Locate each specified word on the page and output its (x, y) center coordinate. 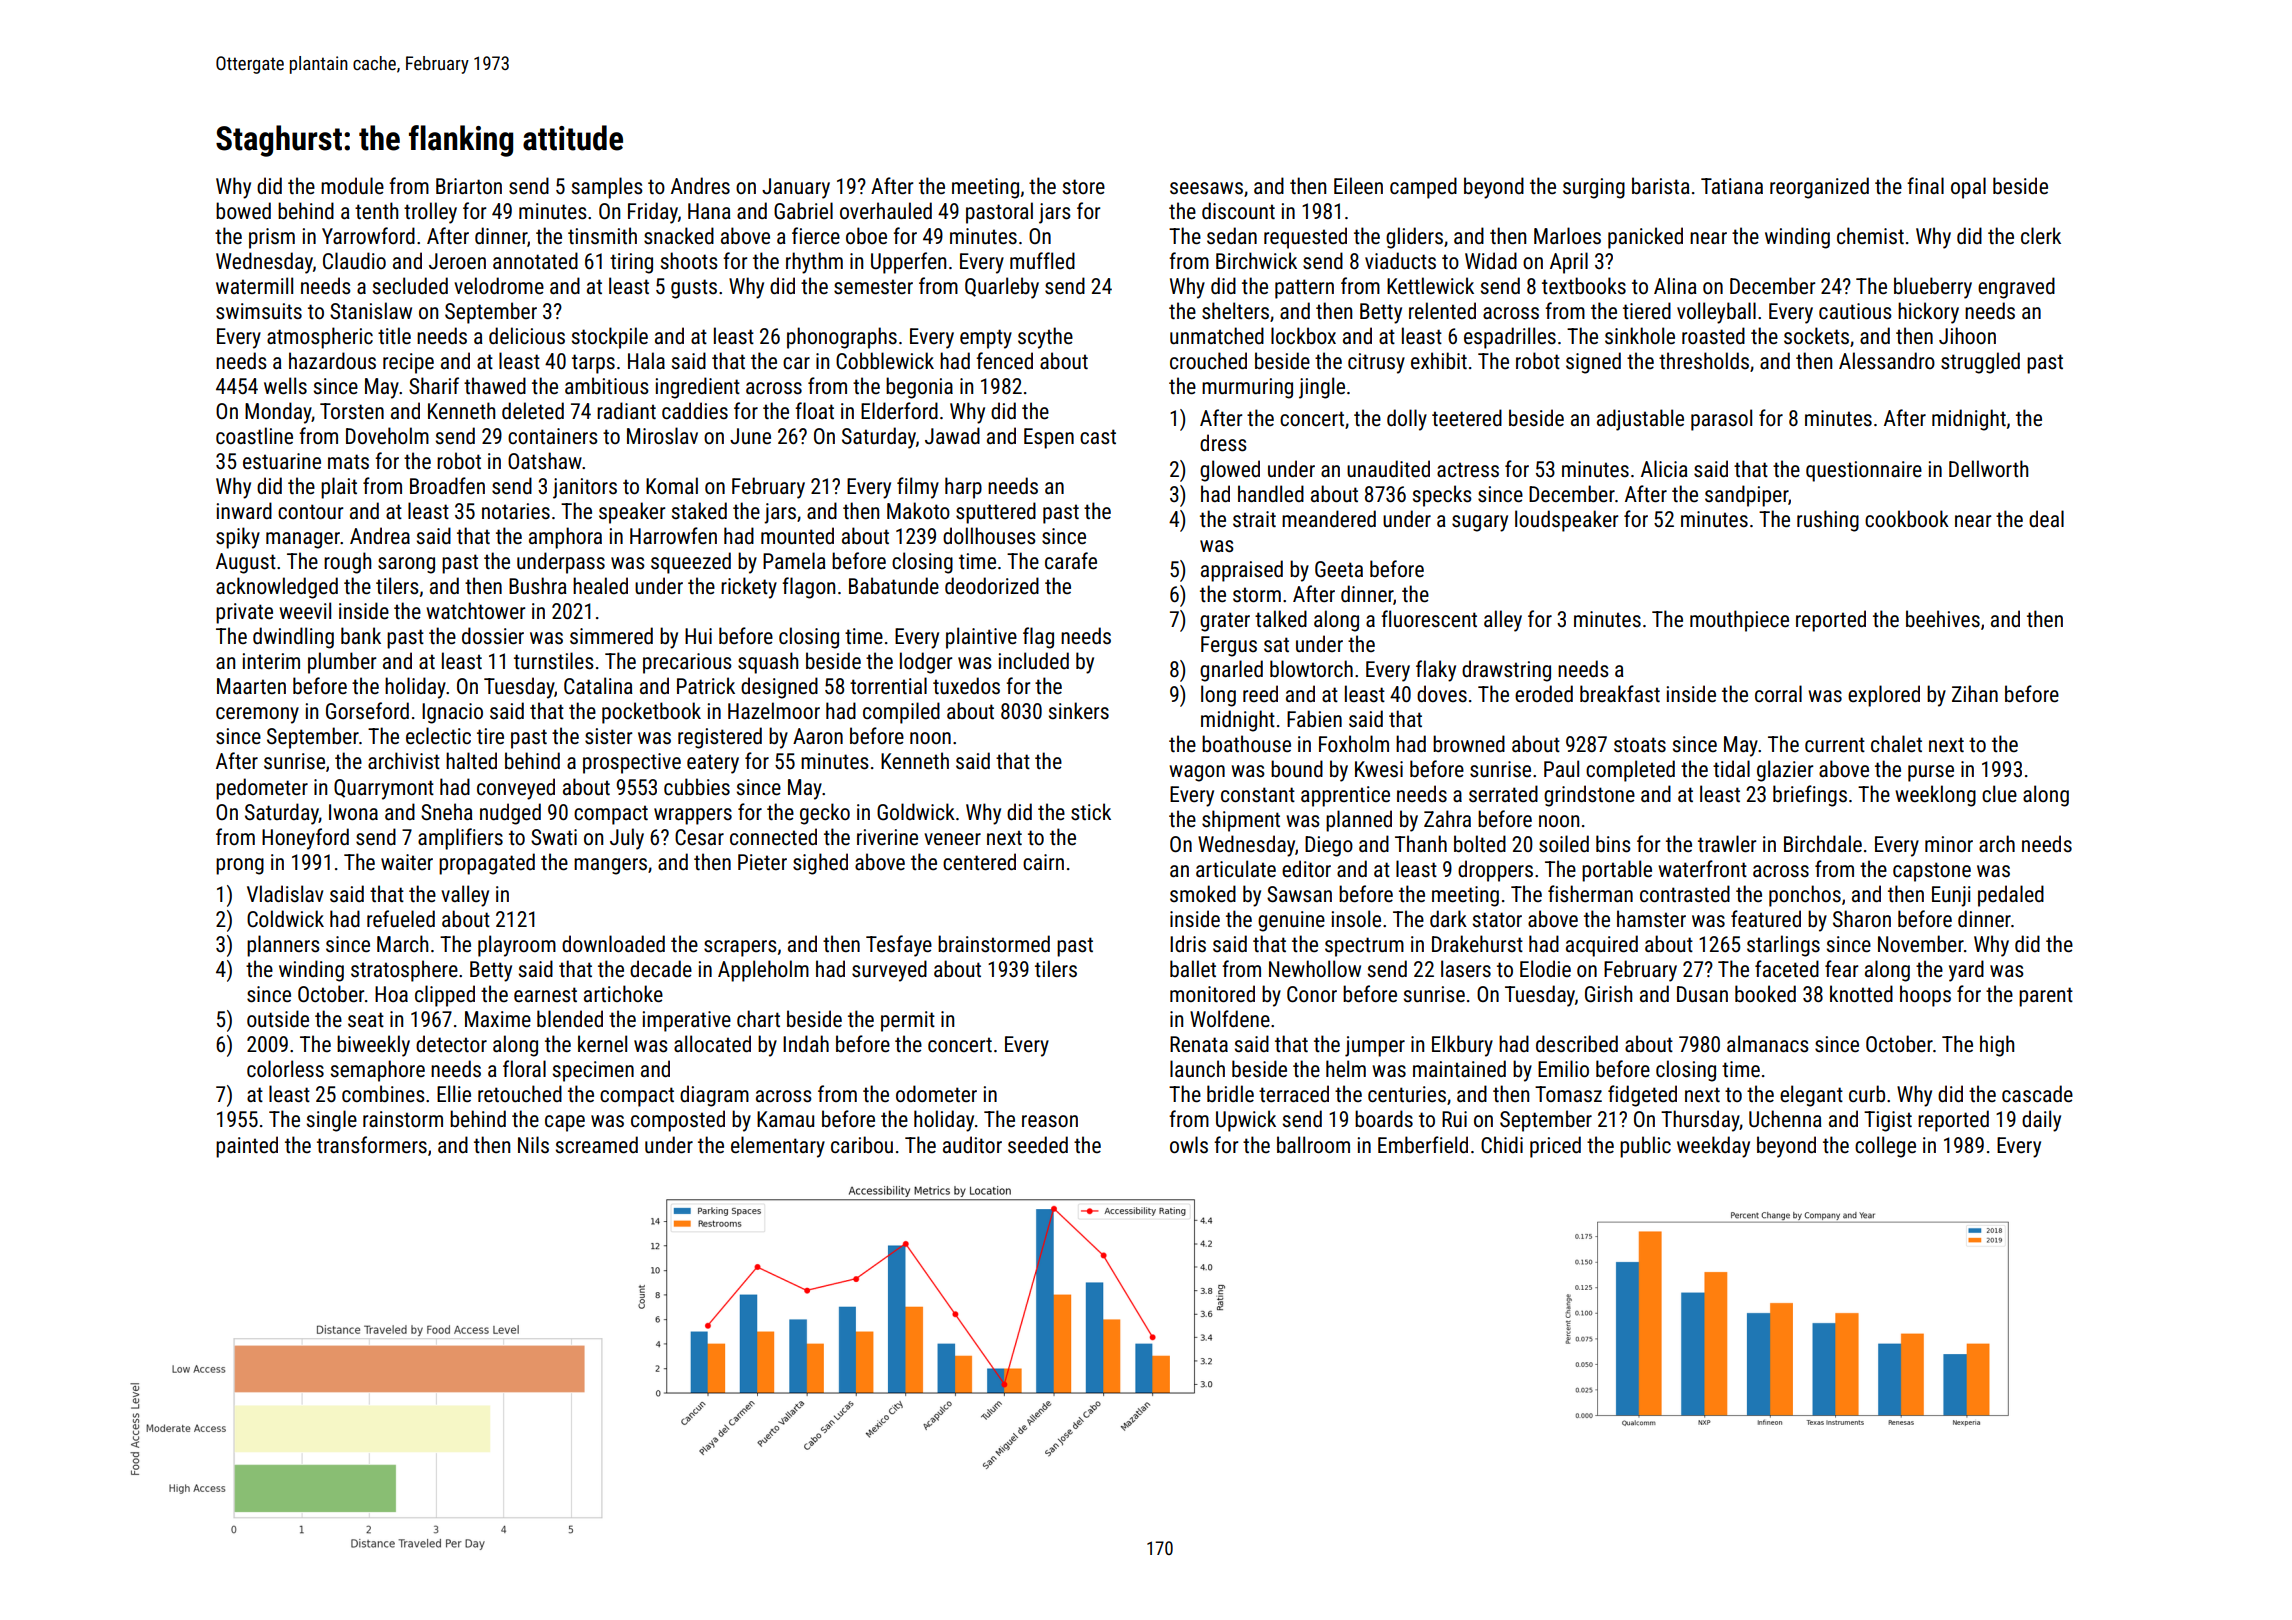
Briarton (469, 186)
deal (2046, 518)
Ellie (454, 1093)
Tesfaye (899, 946)
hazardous (332, 361)
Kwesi (1379, 769)
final (1925, 185)
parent (2046, 997)
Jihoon (1967, 335)
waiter (407, 862)
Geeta (1339, 569)
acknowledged (277, 588)
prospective (632, 763)
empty (986, 339)
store (1084, 187)
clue (1999, 794)
